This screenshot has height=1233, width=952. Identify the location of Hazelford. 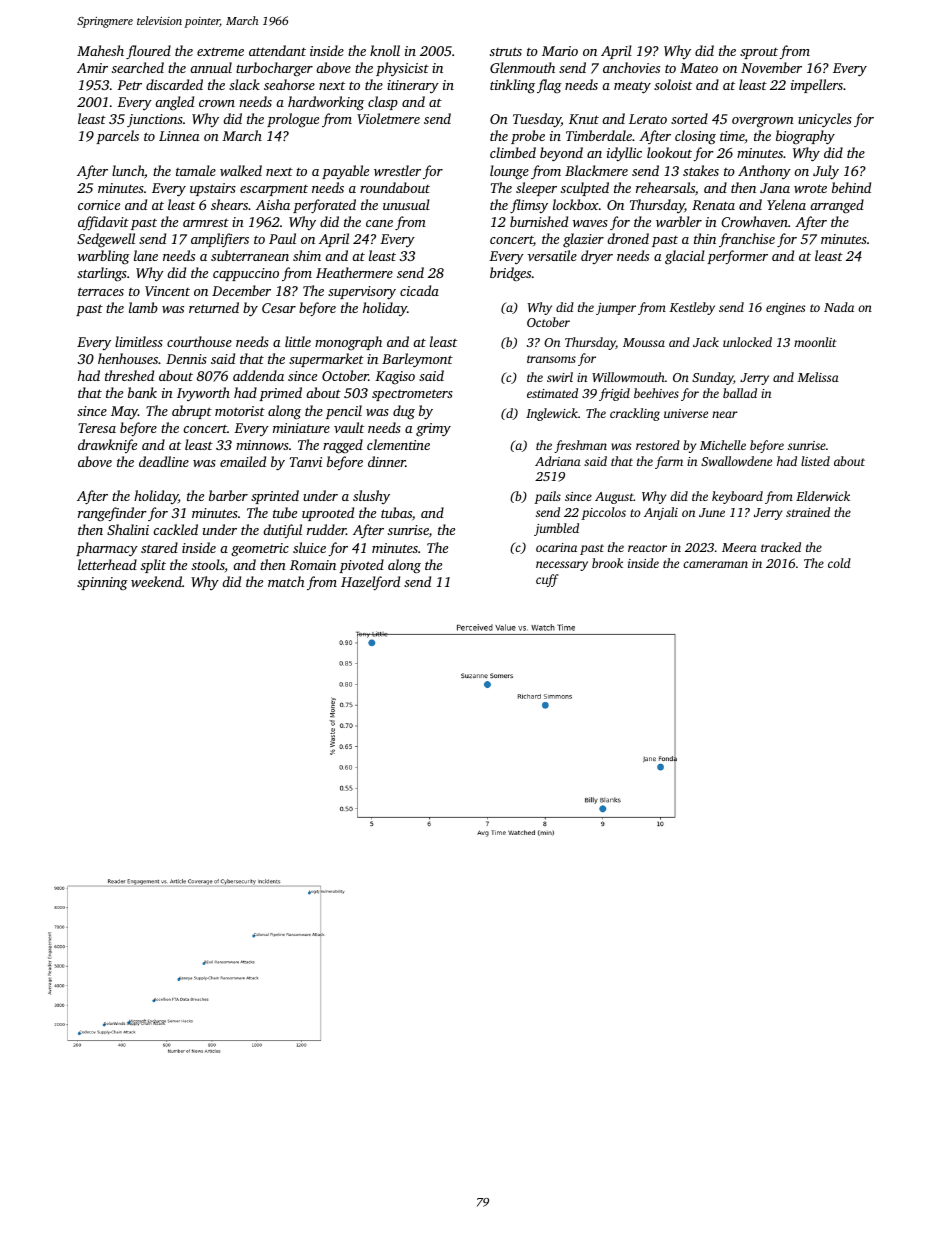
(370, 583).
